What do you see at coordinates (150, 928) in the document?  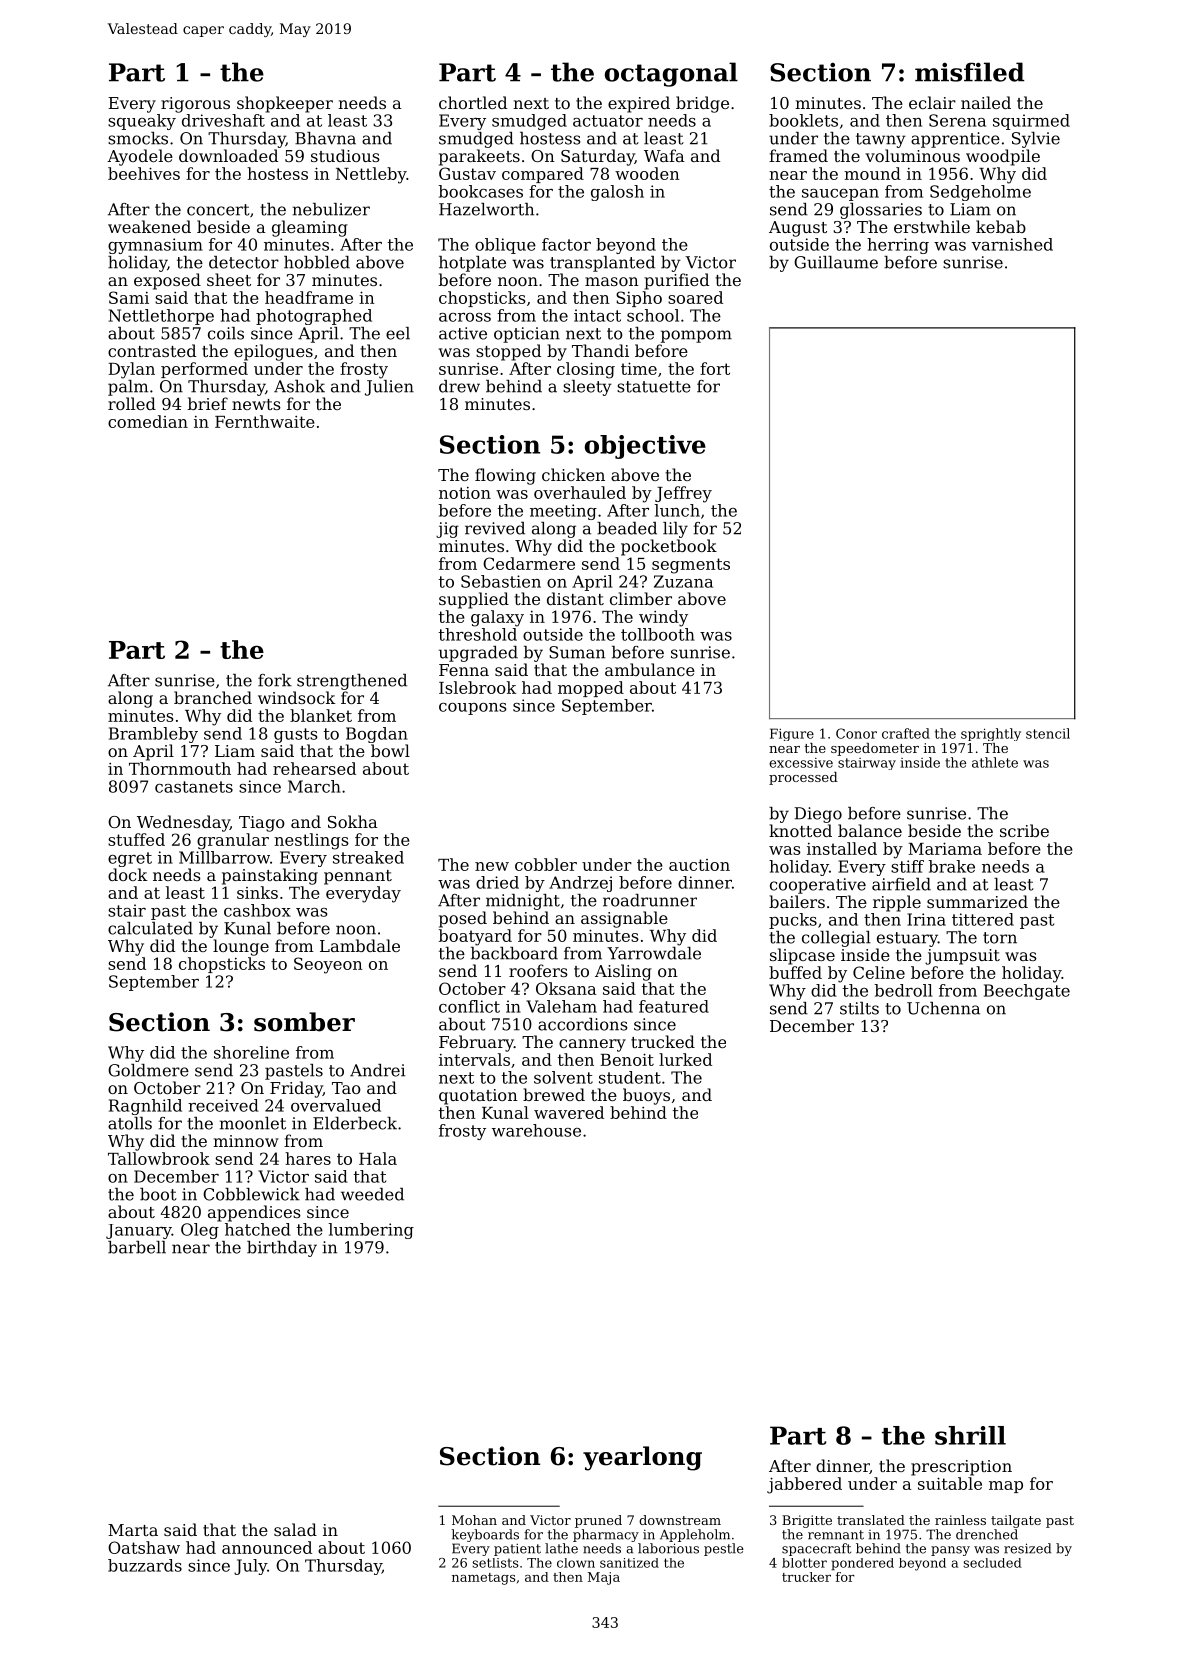 I see `calculated` at bounding box center [150, 928].
